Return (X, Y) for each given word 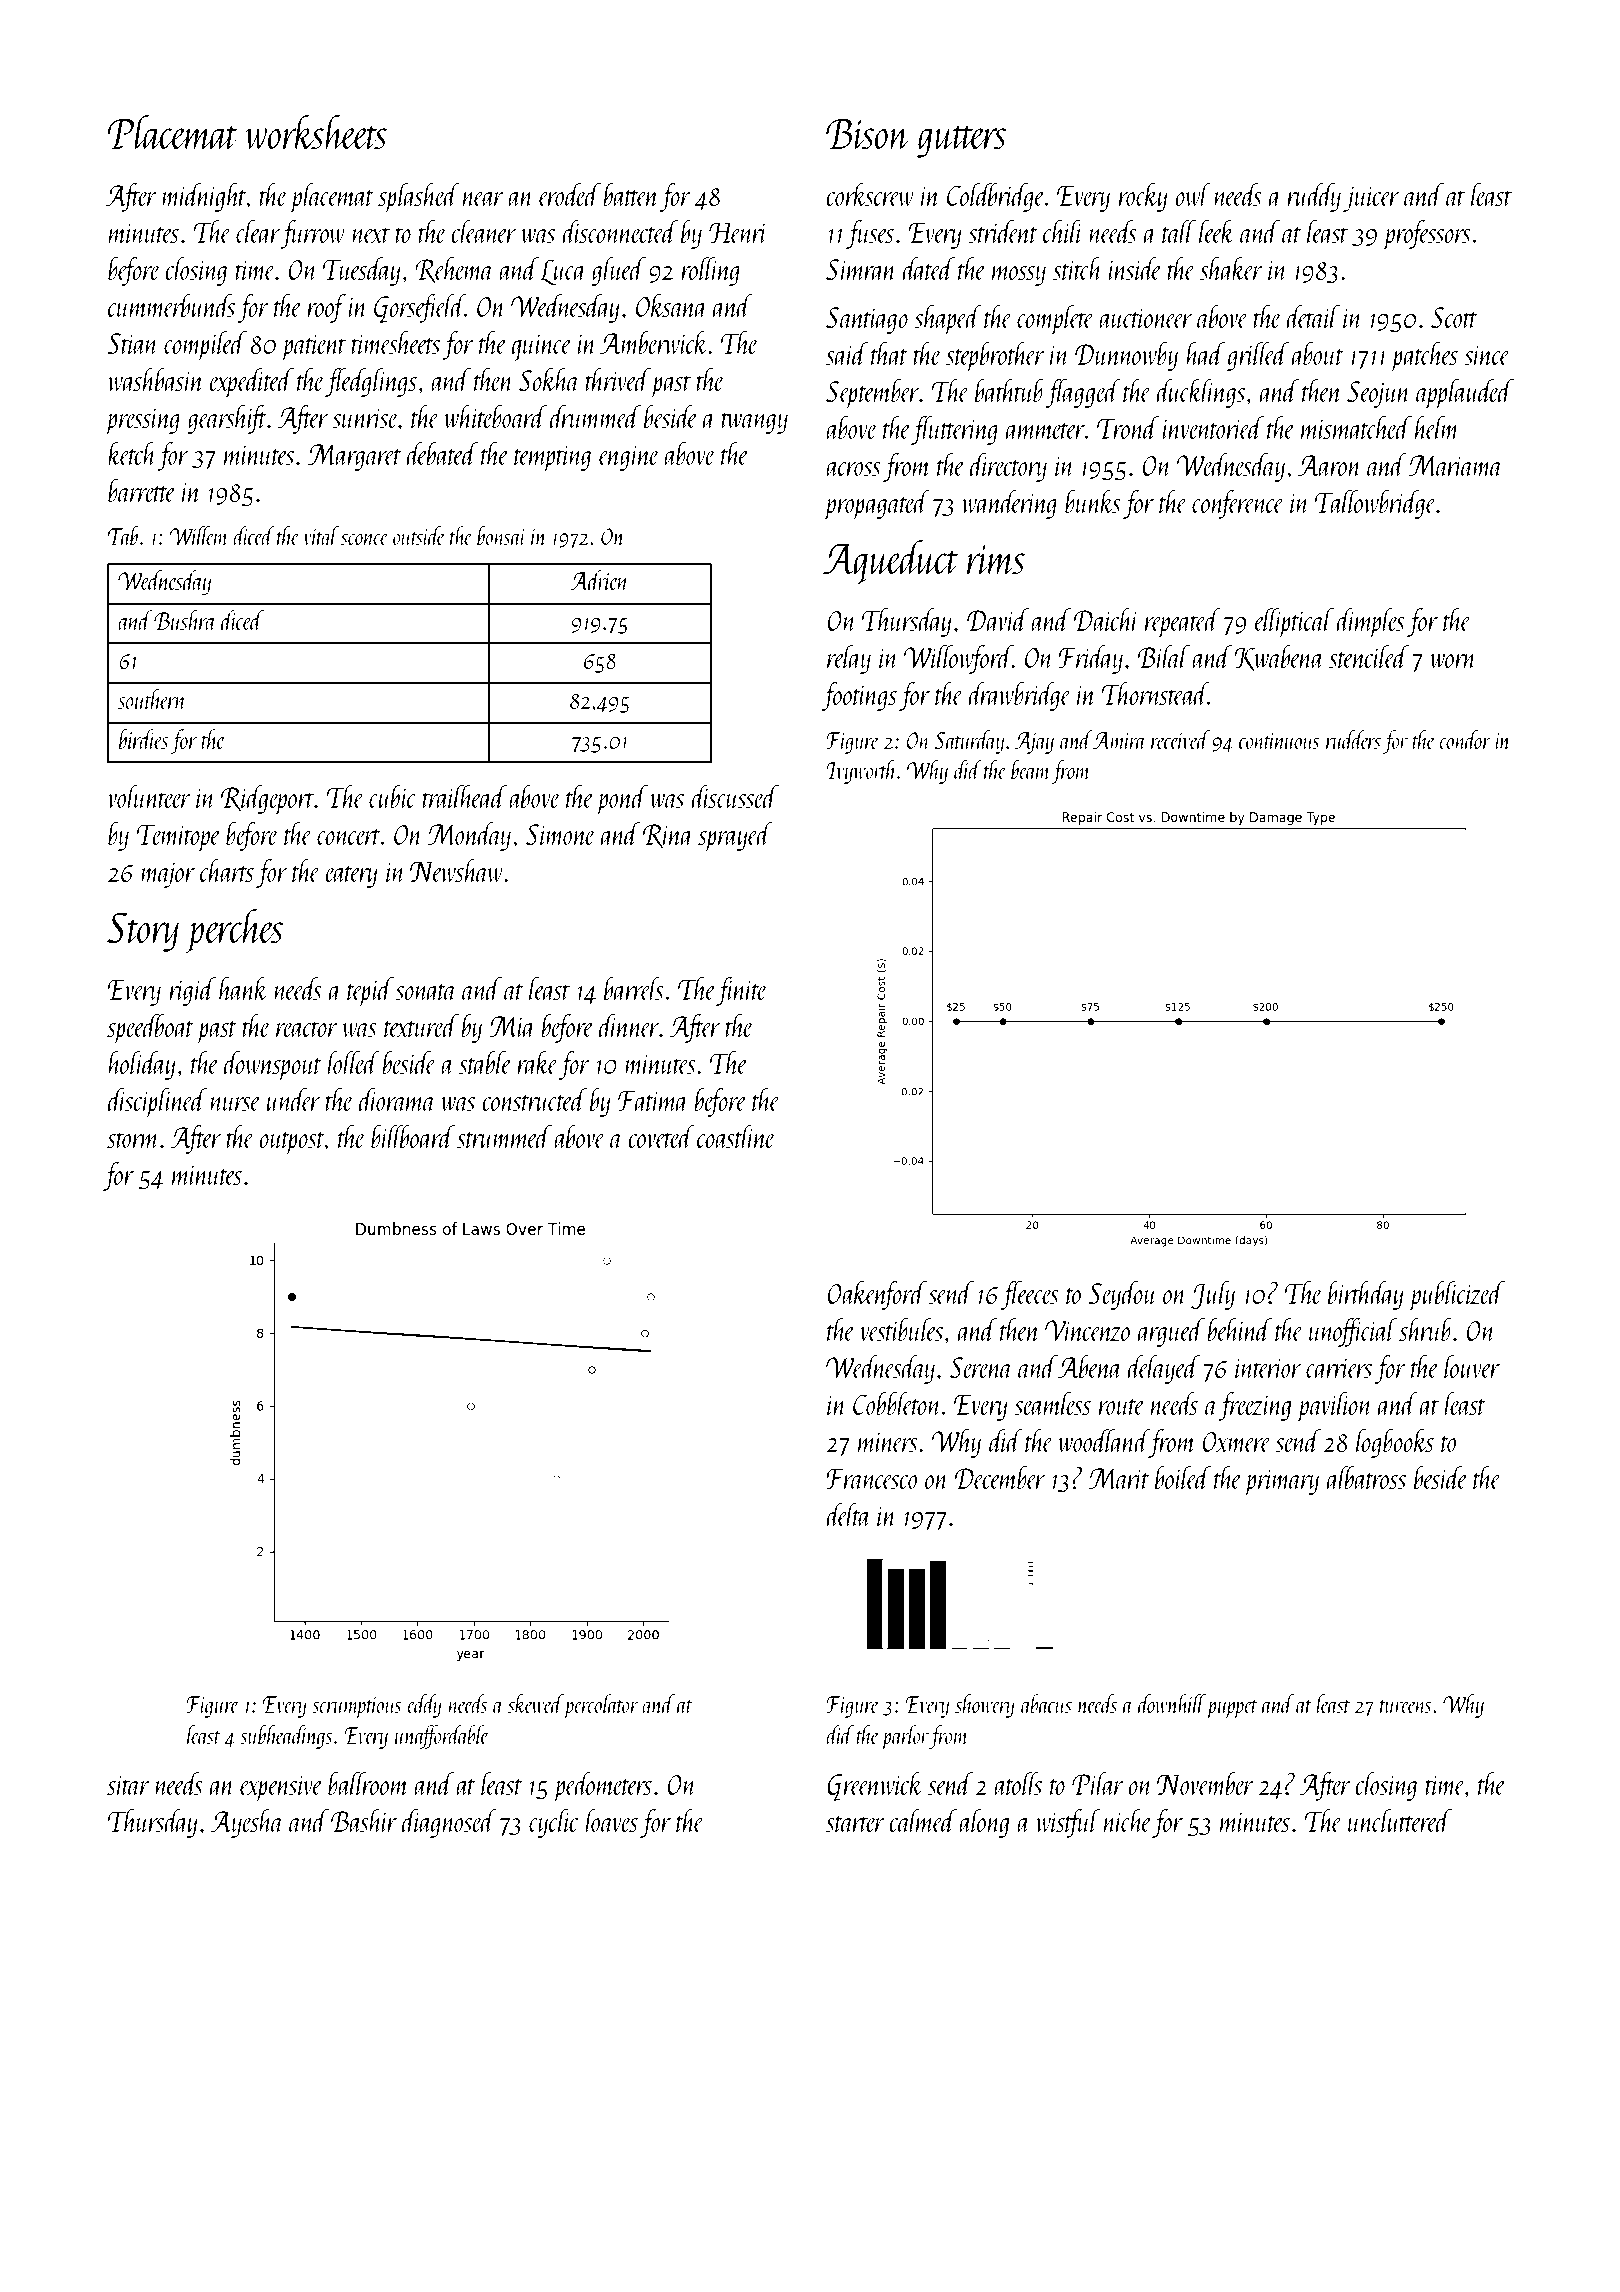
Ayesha (247, 1823)
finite (742, 991)
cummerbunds (171, 305)
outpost (292, 1143)
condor (1465, 739)
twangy (754, 423)
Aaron (1330, 465)
